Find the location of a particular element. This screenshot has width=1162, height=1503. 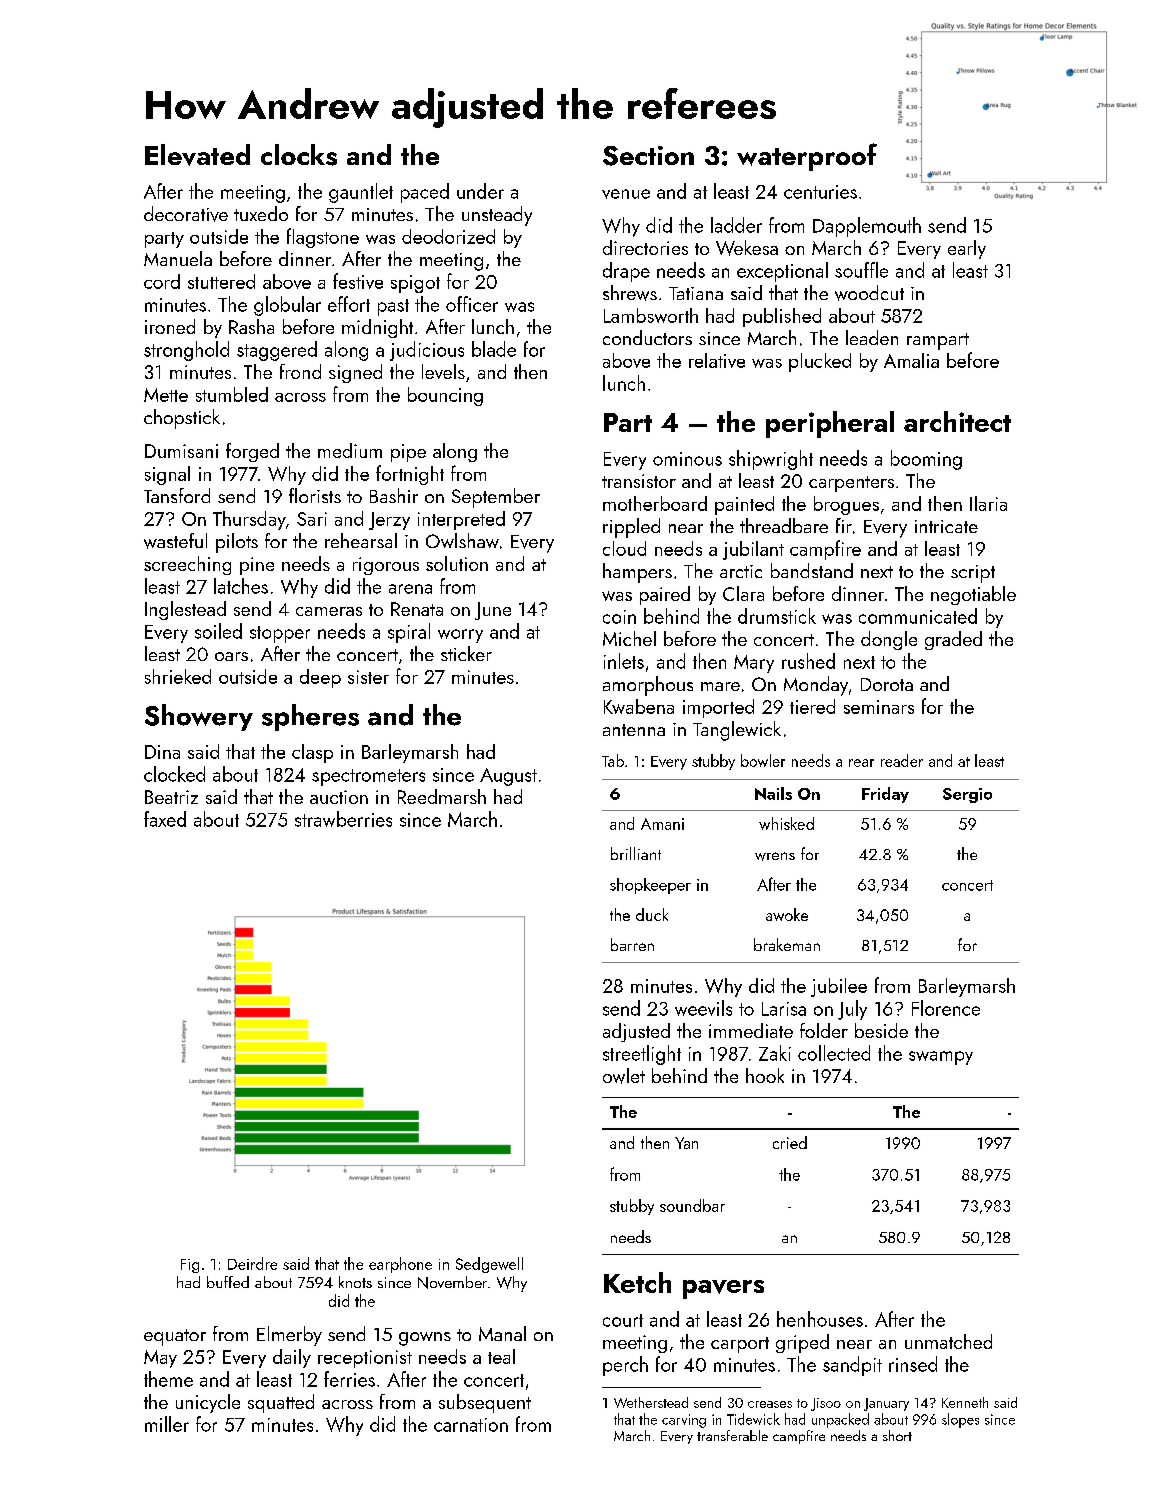

short is located at coordinates (897, 1435).
